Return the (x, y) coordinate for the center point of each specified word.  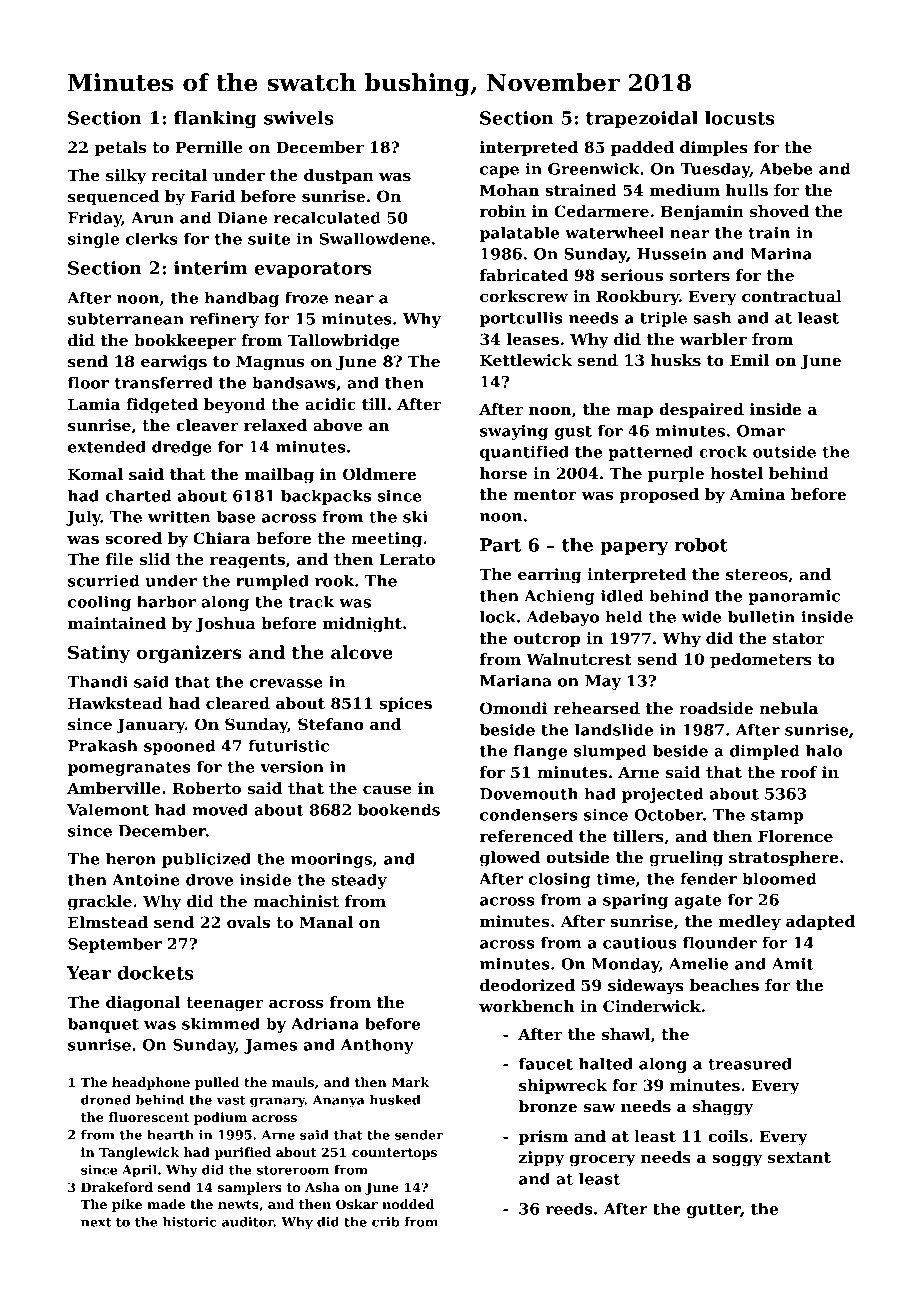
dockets (156, 973)
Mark (410, 1082)
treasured (750, 1063)
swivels (299, 118)
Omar (761, 431)
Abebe (786, 168)
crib (385, 1222)
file (119, 559)
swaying (514, 432)
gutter (714, 1211)
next (96, 1222)
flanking (215, 120)
